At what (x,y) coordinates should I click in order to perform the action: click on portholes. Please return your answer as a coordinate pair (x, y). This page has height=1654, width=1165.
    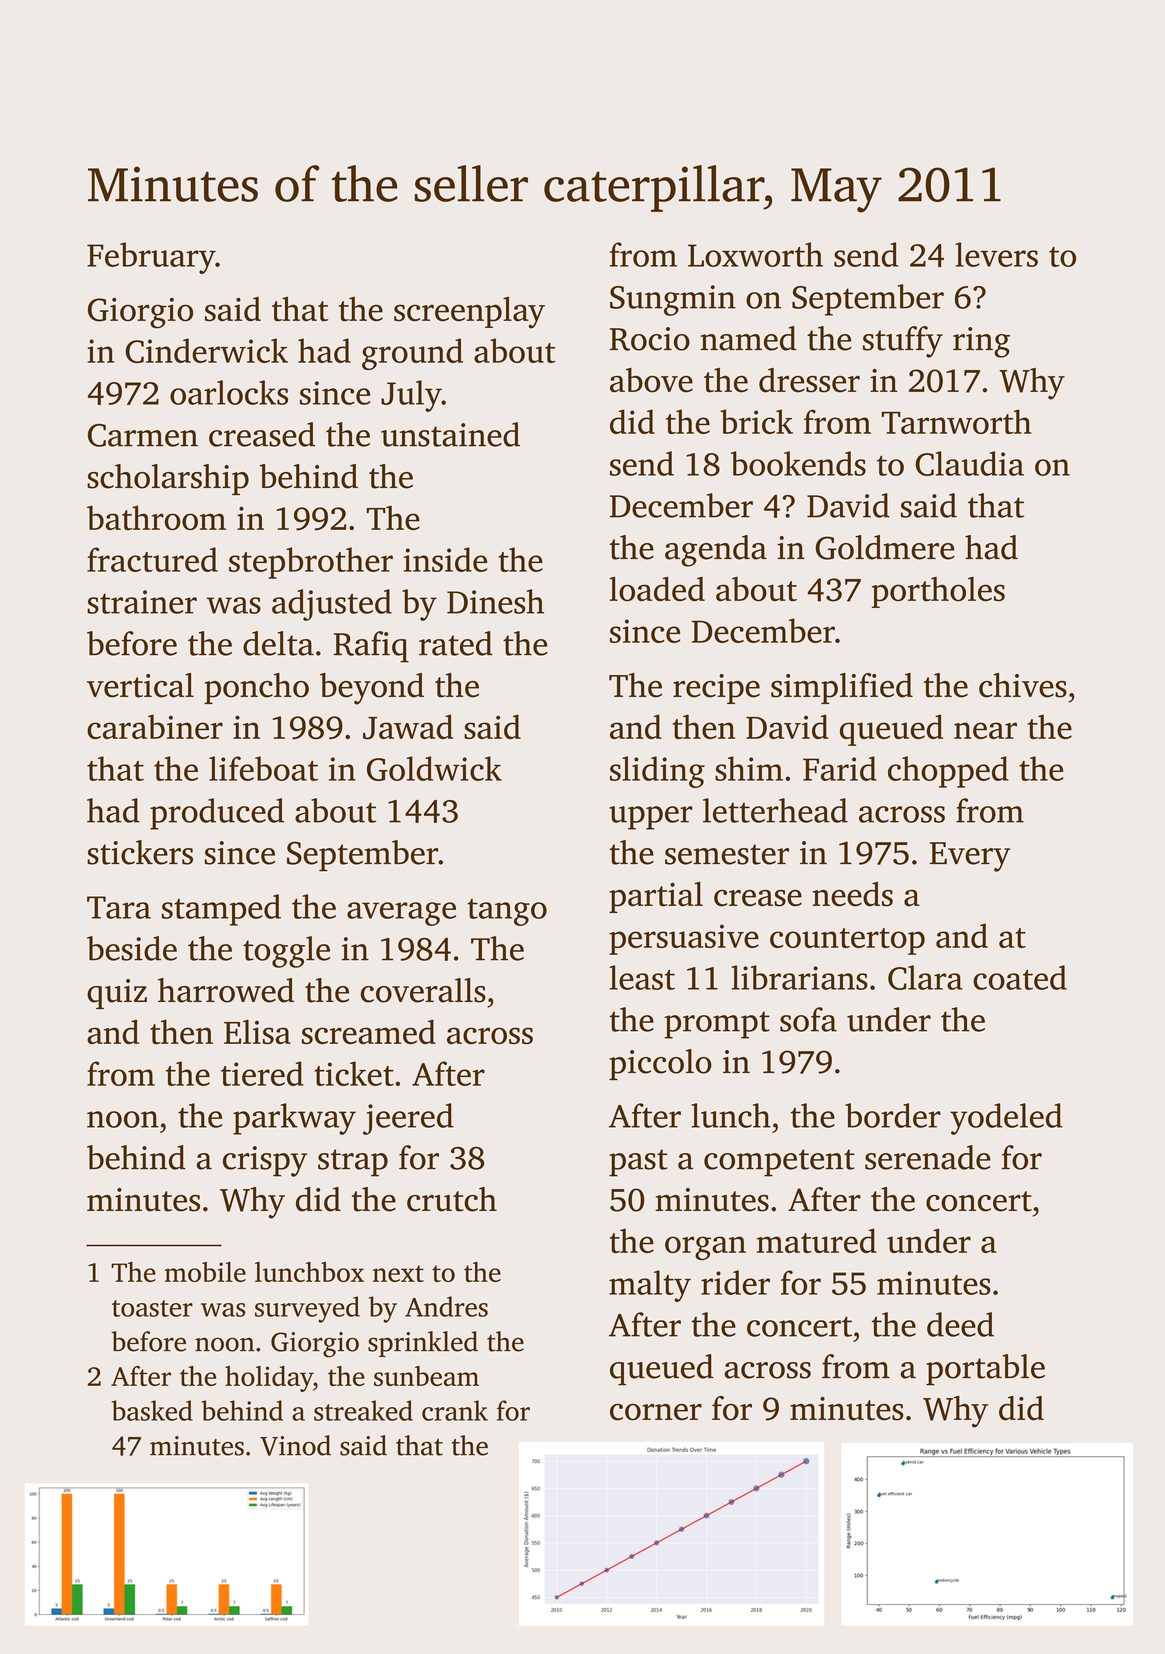
    Looking at the image, I should click on (938, 592).
